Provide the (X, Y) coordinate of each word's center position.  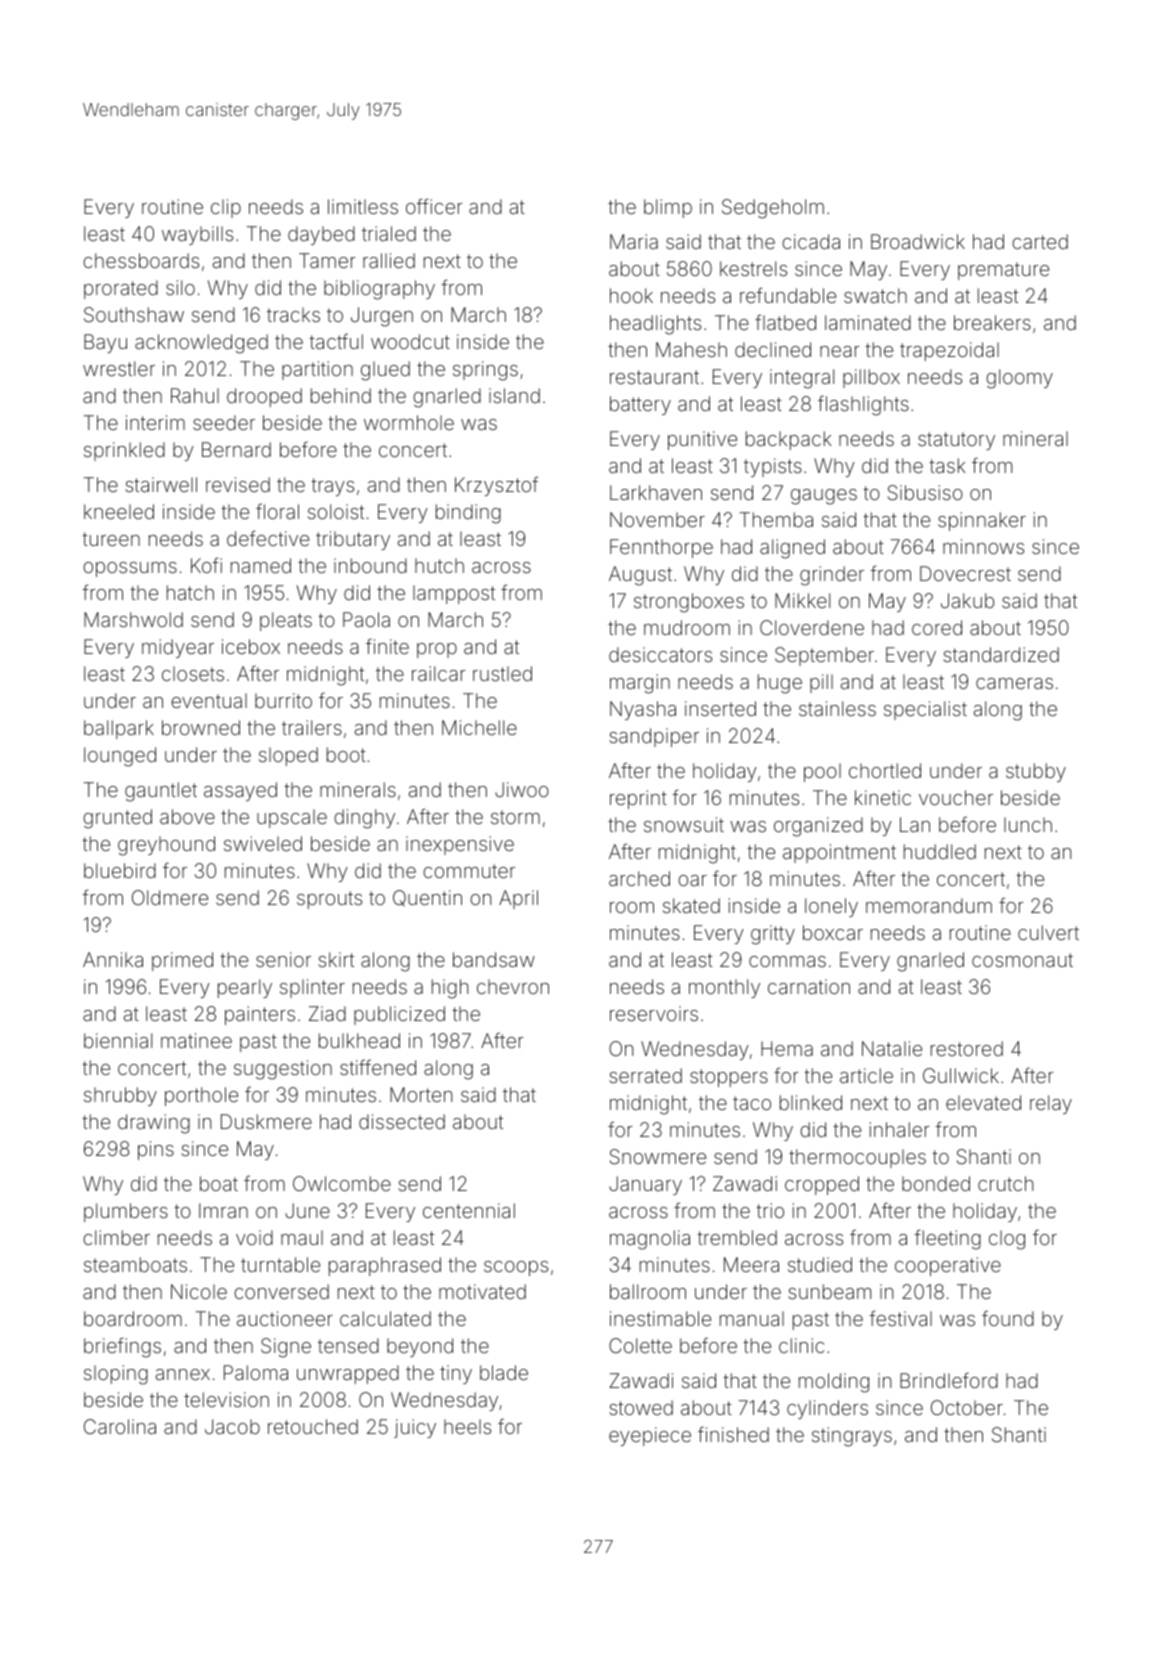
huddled (940, 851)
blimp (668, 208)
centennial (469, 1210)
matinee (196, 1040)
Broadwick (918, 241)
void (254, 1237)
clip (226, 208)
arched (639, 878)
